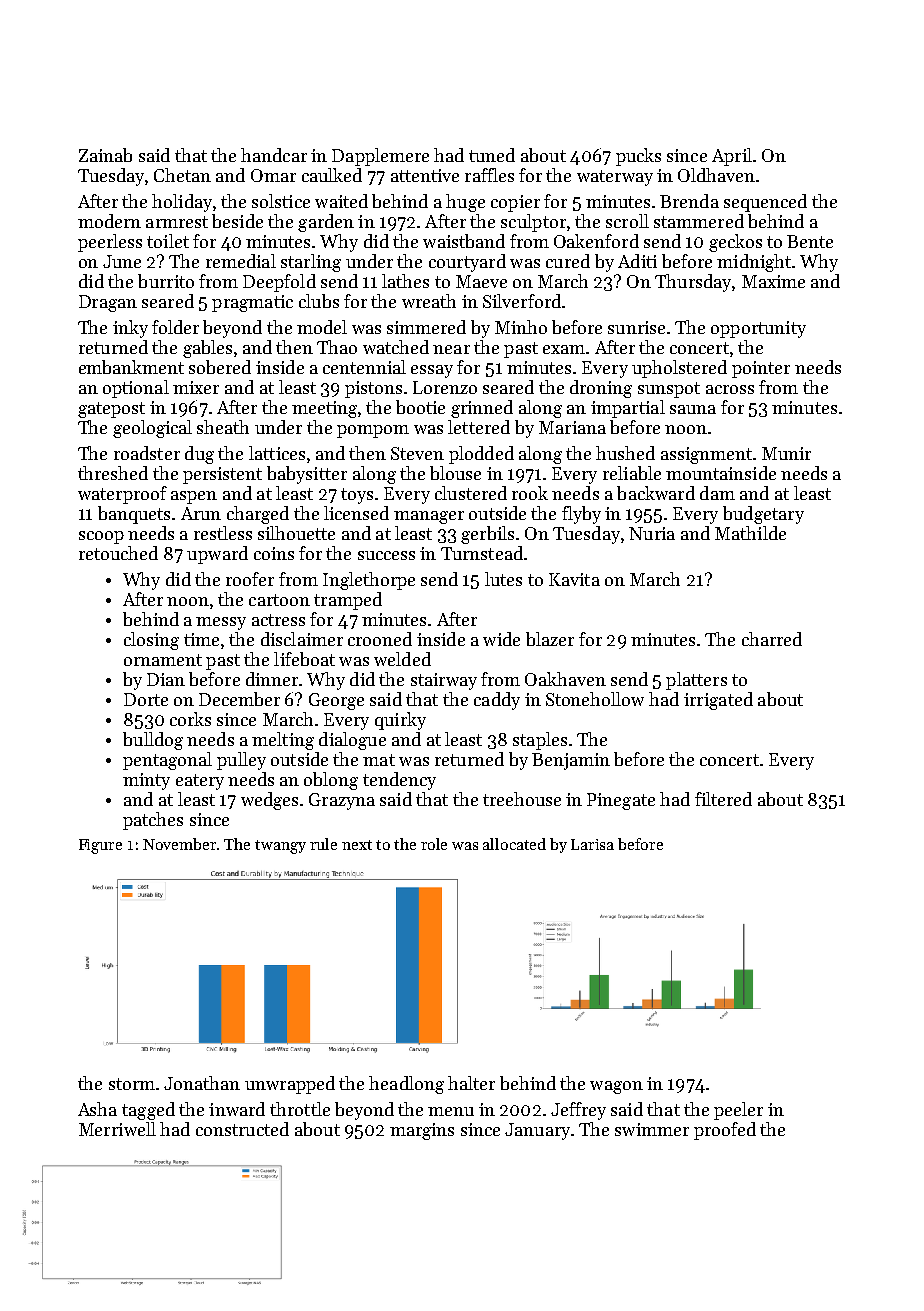 Image resolution: width=924 pixels, height=1311 pixels. Describe the element at coordinates (574, 579) in the screenshot. I see `Kavita` at that location.
